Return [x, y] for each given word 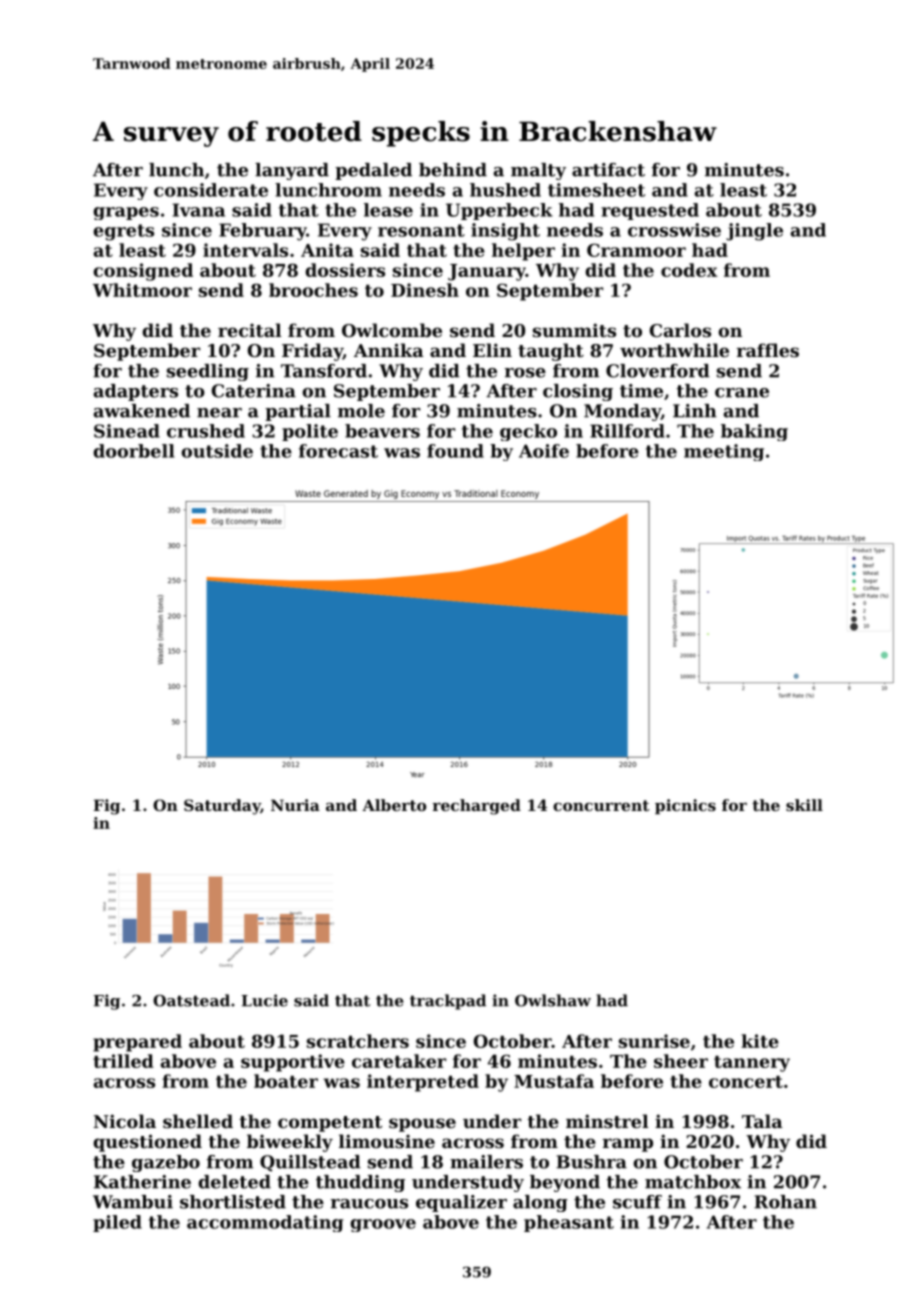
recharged [476, 807]
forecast [338, 451]
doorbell [134, 451]
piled [117, 1223]
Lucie [265, 1000]
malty [538, 171]
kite [760, 1041]
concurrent [601, 805]
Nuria [295, 805]
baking [754, 432]
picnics [685, 806]
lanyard [292, 171]
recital [250, 330]
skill [804, 805]
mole [361, 411]
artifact [608, 170]
